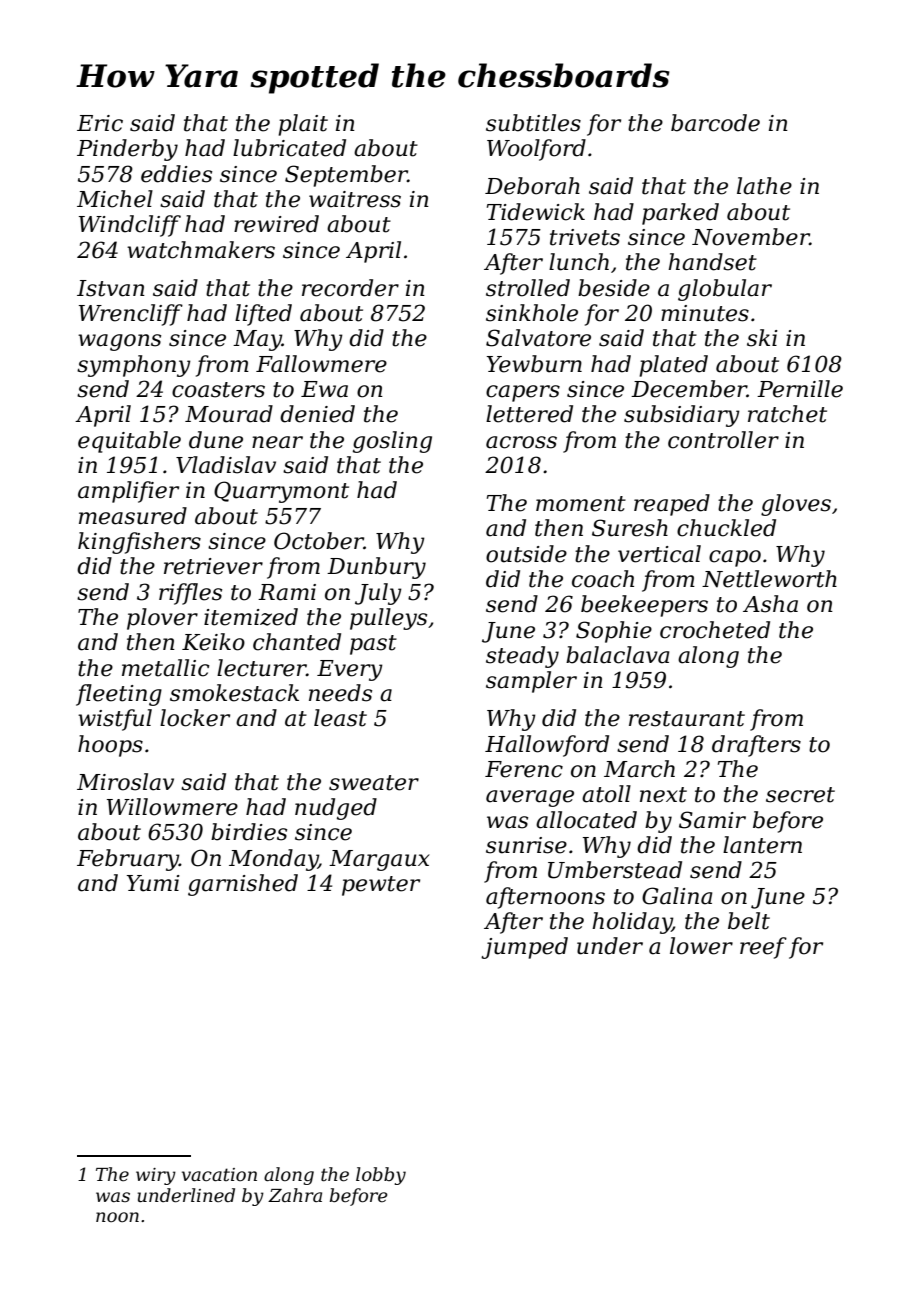 This screenshot has height=1311, width=924. Describe the element at coordinates (276, 224) in the screenshot. I see `rewired` at that location.
